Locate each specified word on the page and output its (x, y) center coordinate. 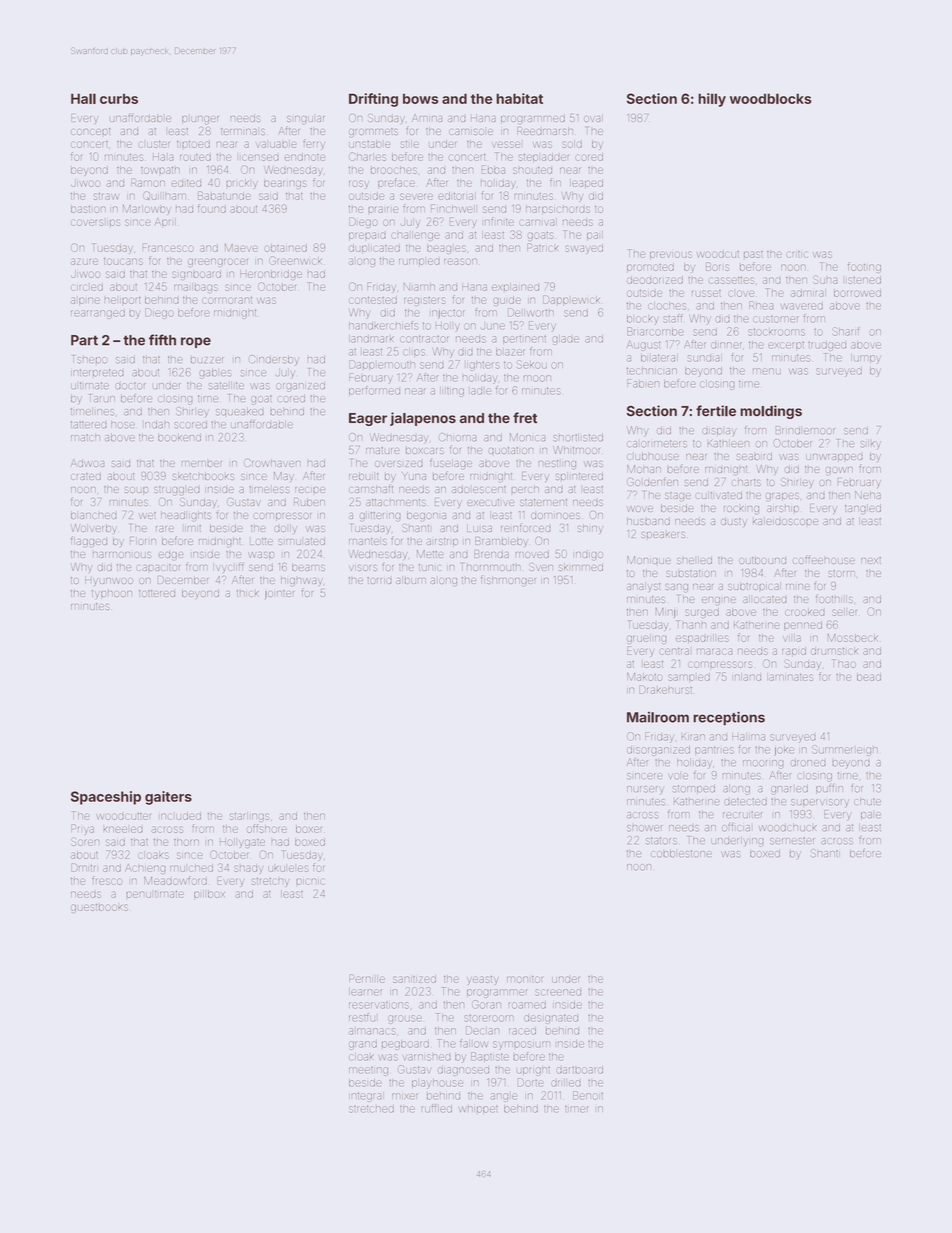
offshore (267, 828)
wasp (261, 556)
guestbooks (99, 908)
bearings (285, 183)
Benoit (588, 1095)
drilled (566, 1083)
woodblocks (771, 98)
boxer (309, 829)
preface (396, 182)
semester (792, 841)
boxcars (425, 451)
